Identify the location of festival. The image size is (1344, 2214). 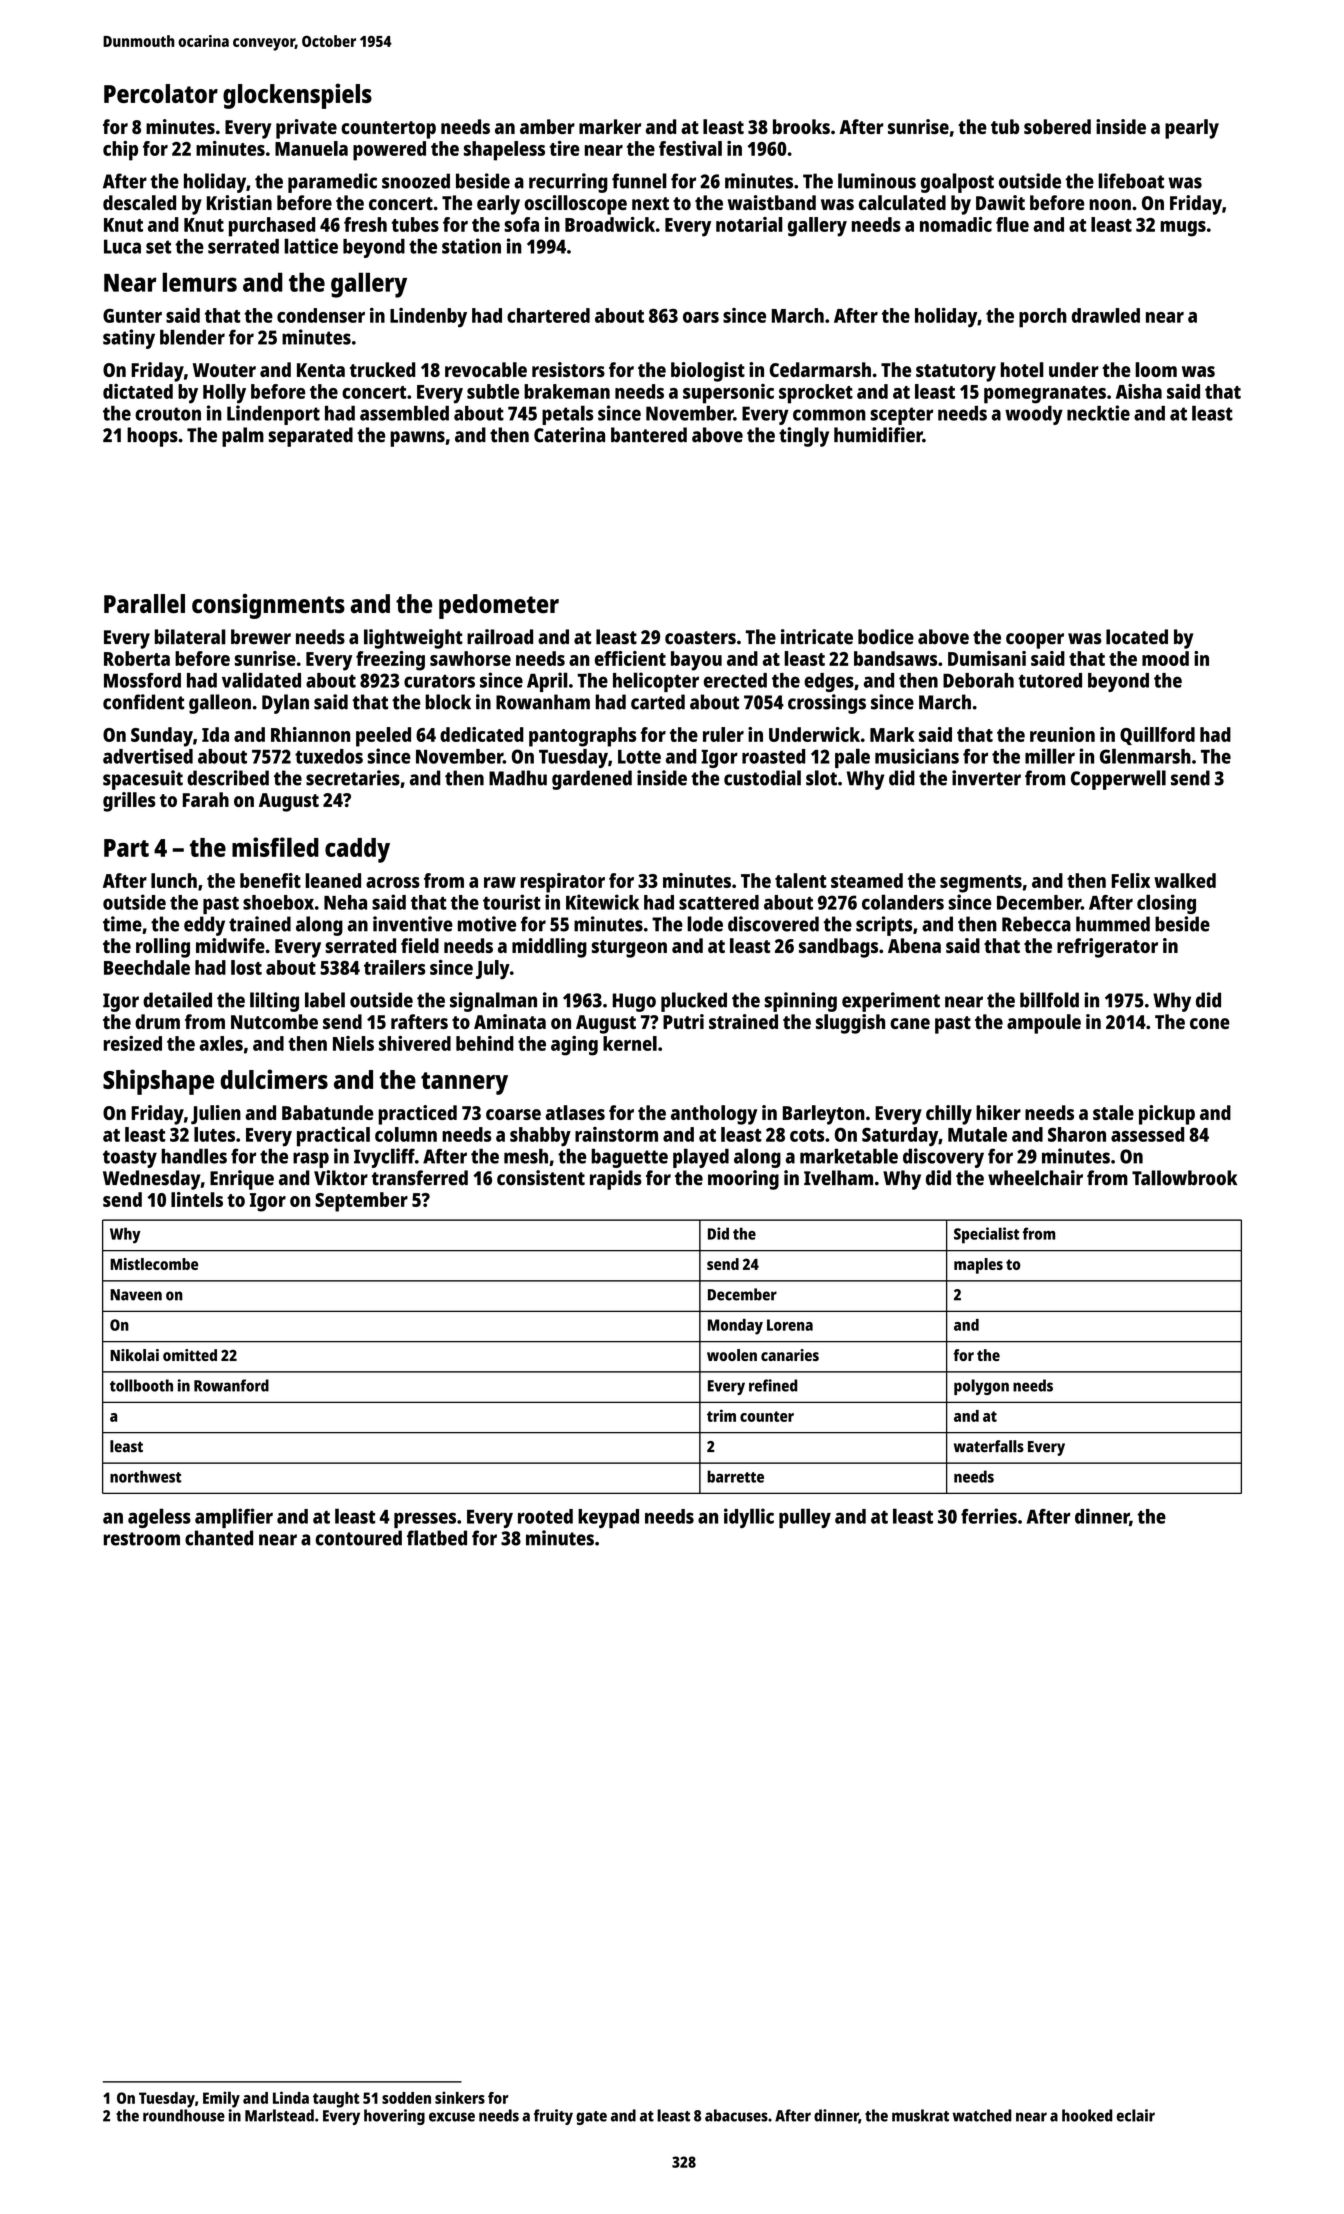
(690, 148).
